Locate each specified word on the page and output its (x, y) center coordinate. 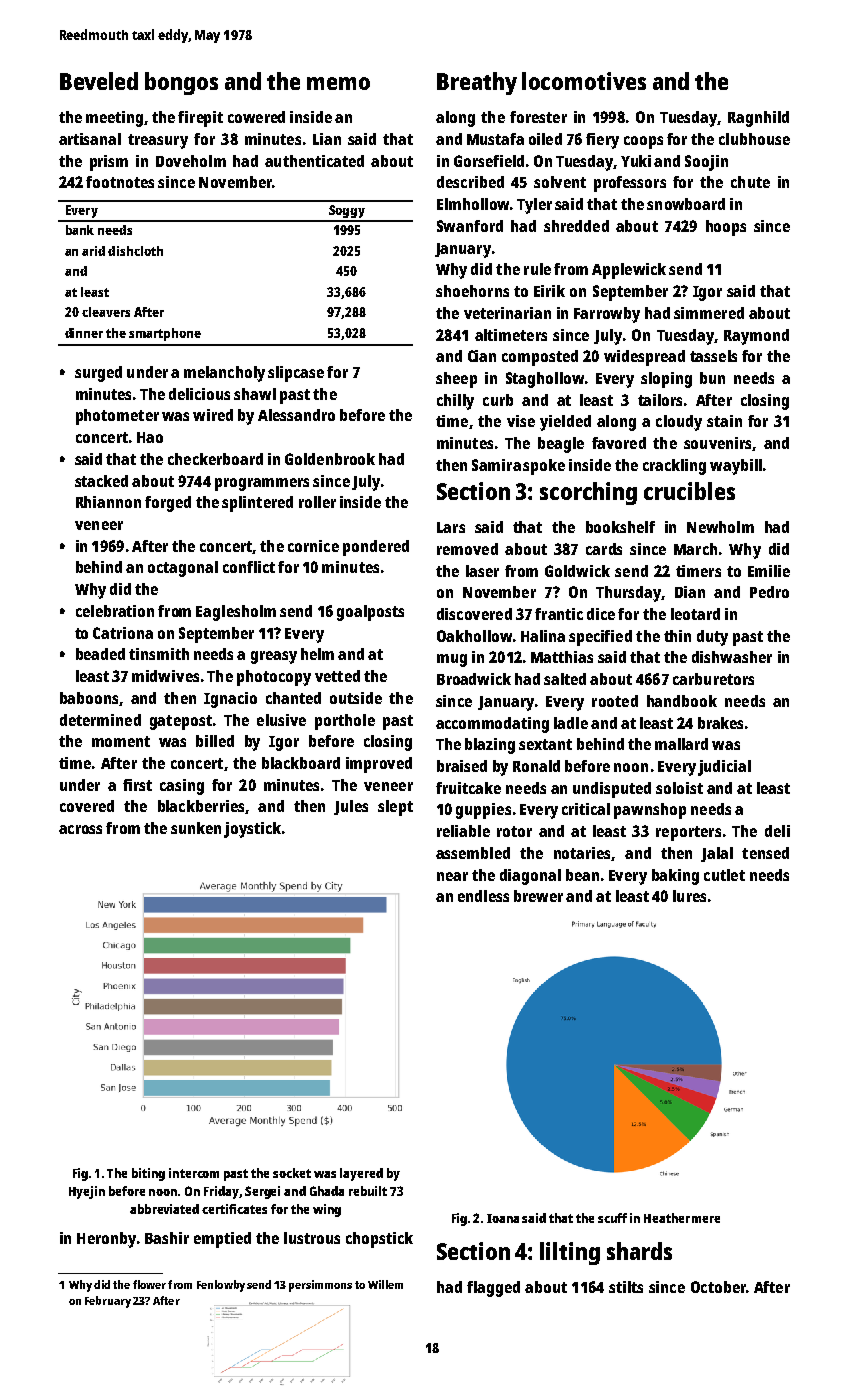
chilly (455, 402)
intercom (194, 1173)
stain (724, 421)
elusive (281, 720)
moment (121, 741)
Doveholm (191, 161)
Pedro (769, 592)
